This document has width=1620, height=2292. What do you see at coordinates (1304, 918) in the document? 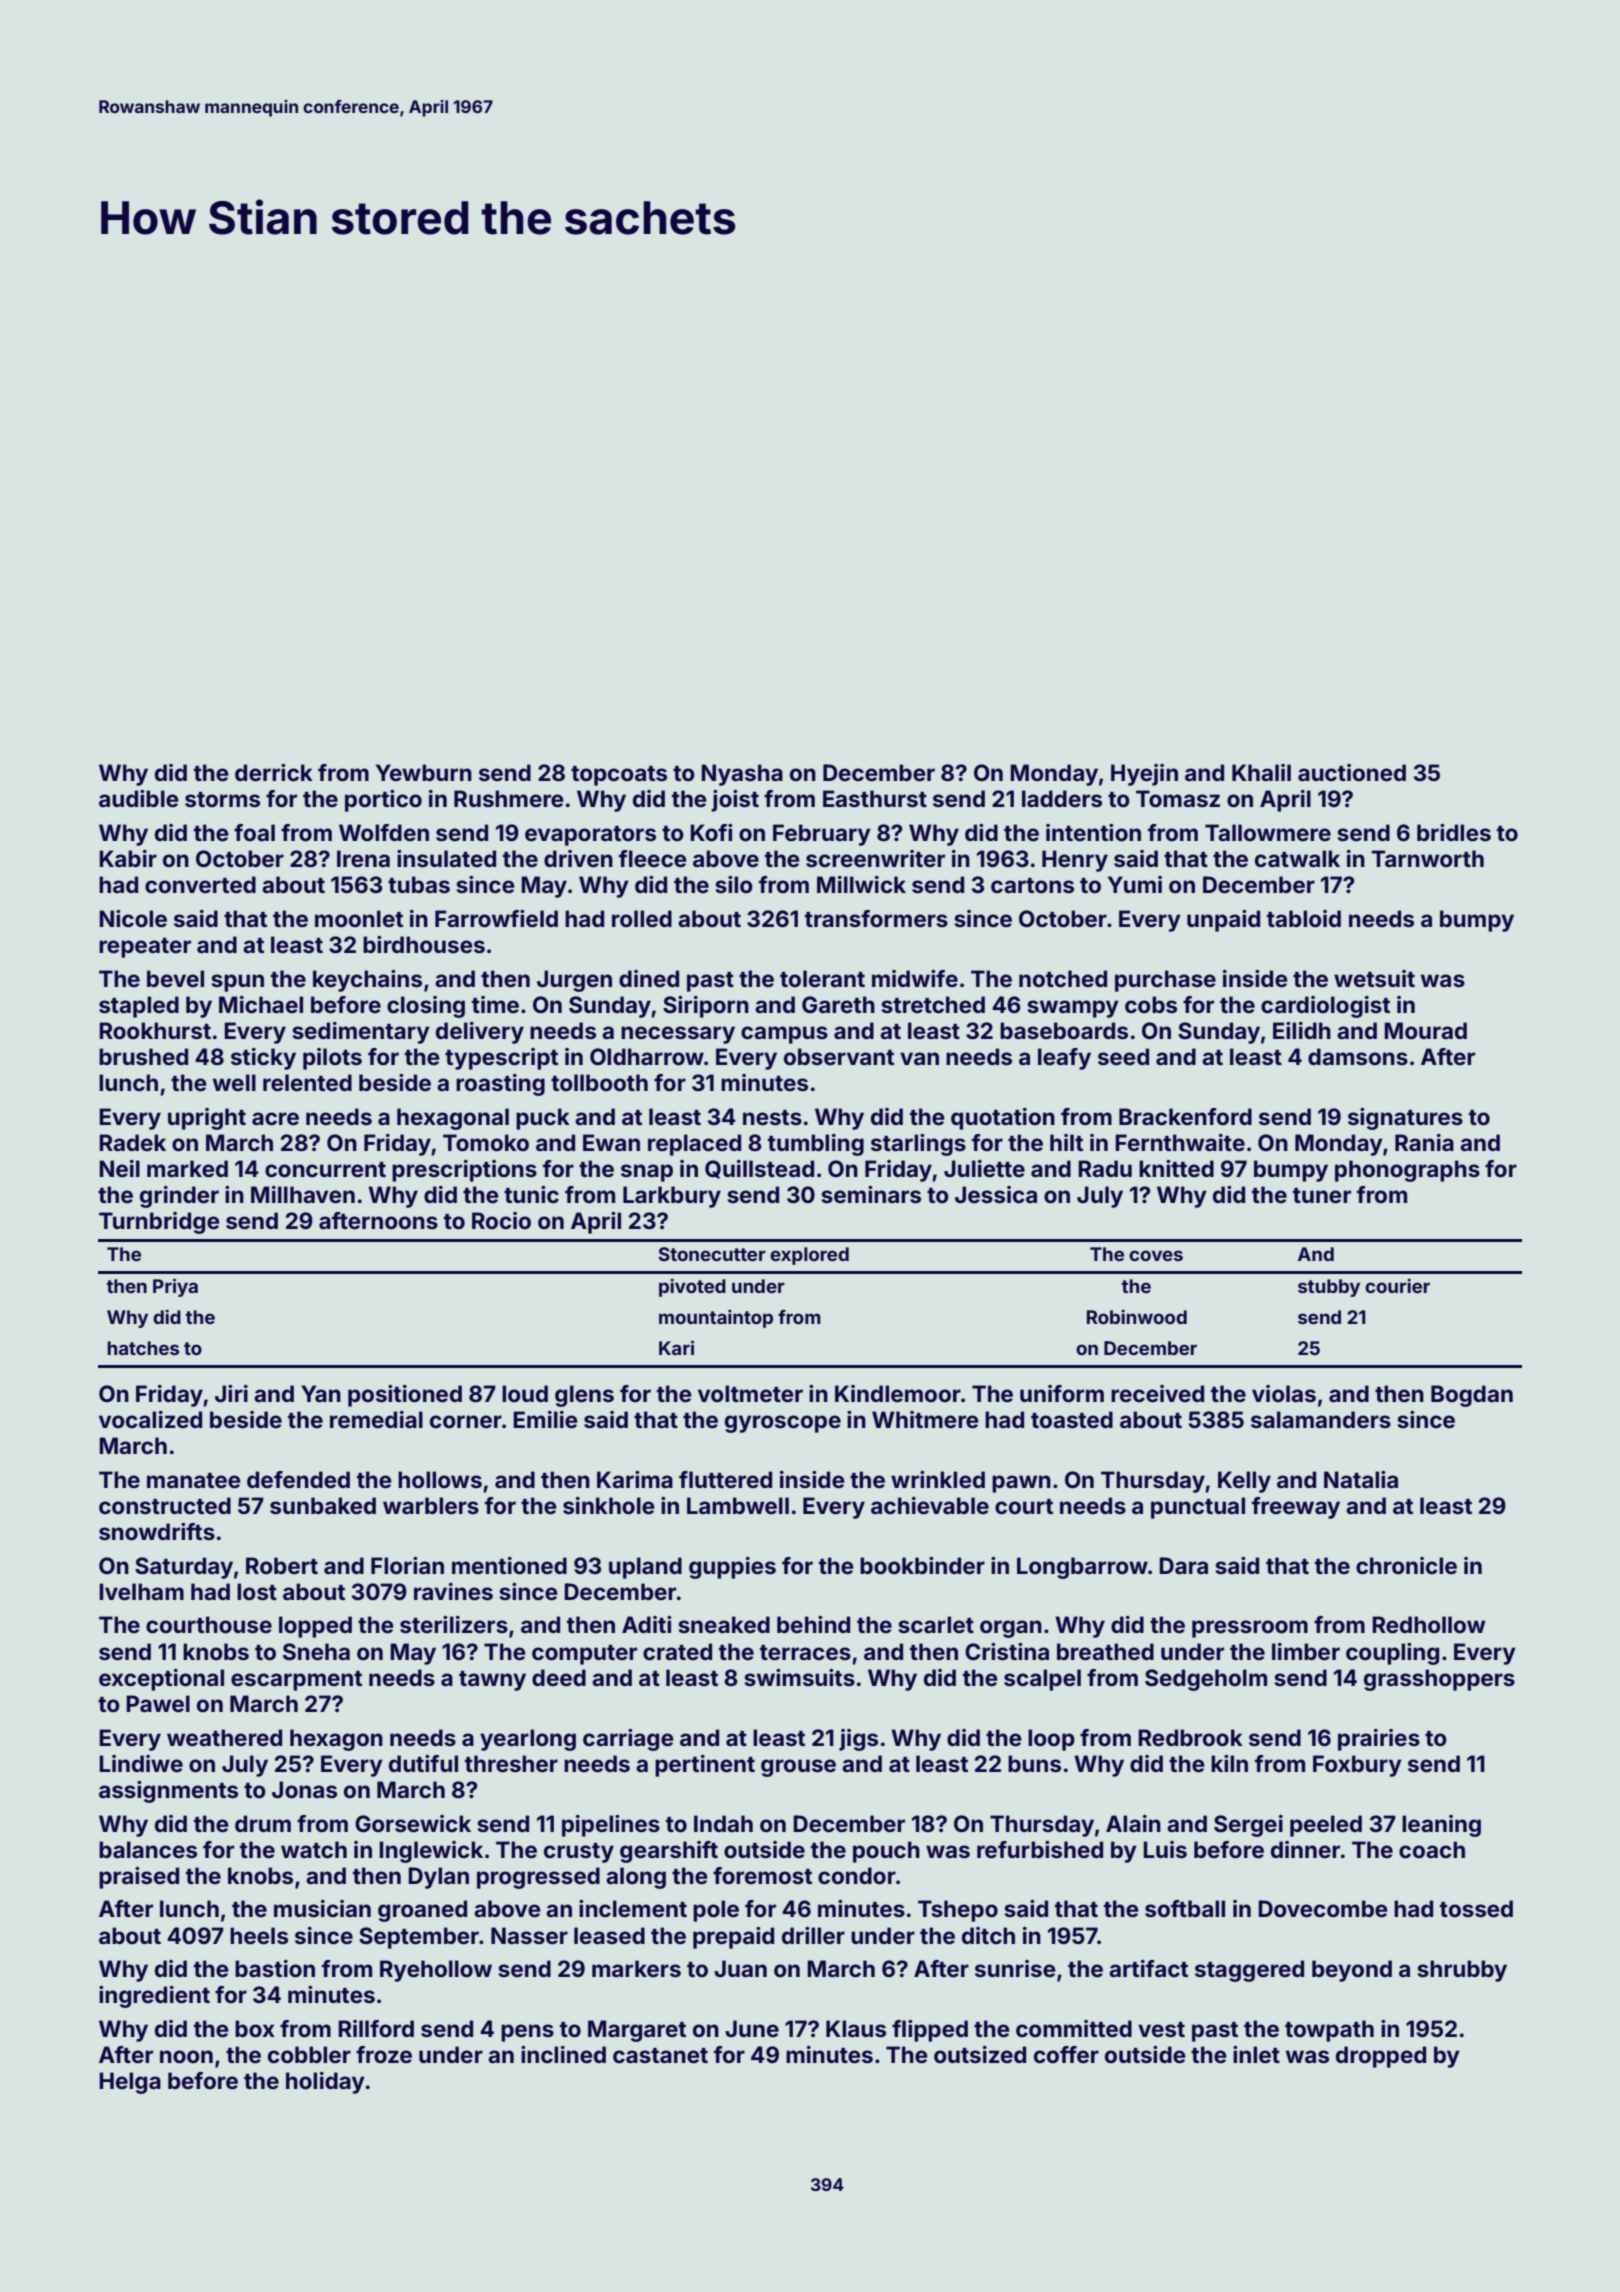
I see `tabloid` at bounding box center [1304, 918].
